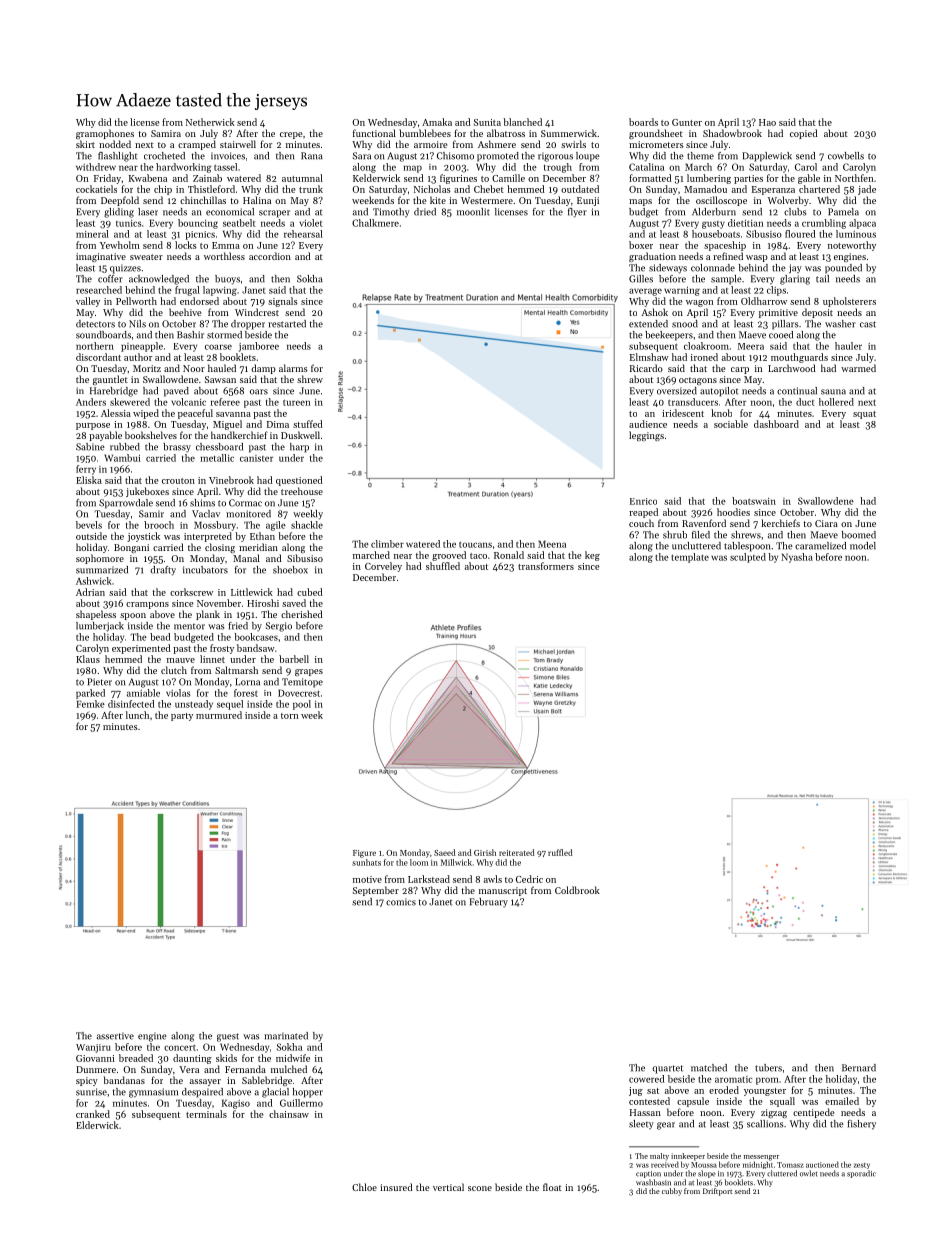 The height and width of the image is (1233, 952). I want to click on transformers, so click(546, 566).
